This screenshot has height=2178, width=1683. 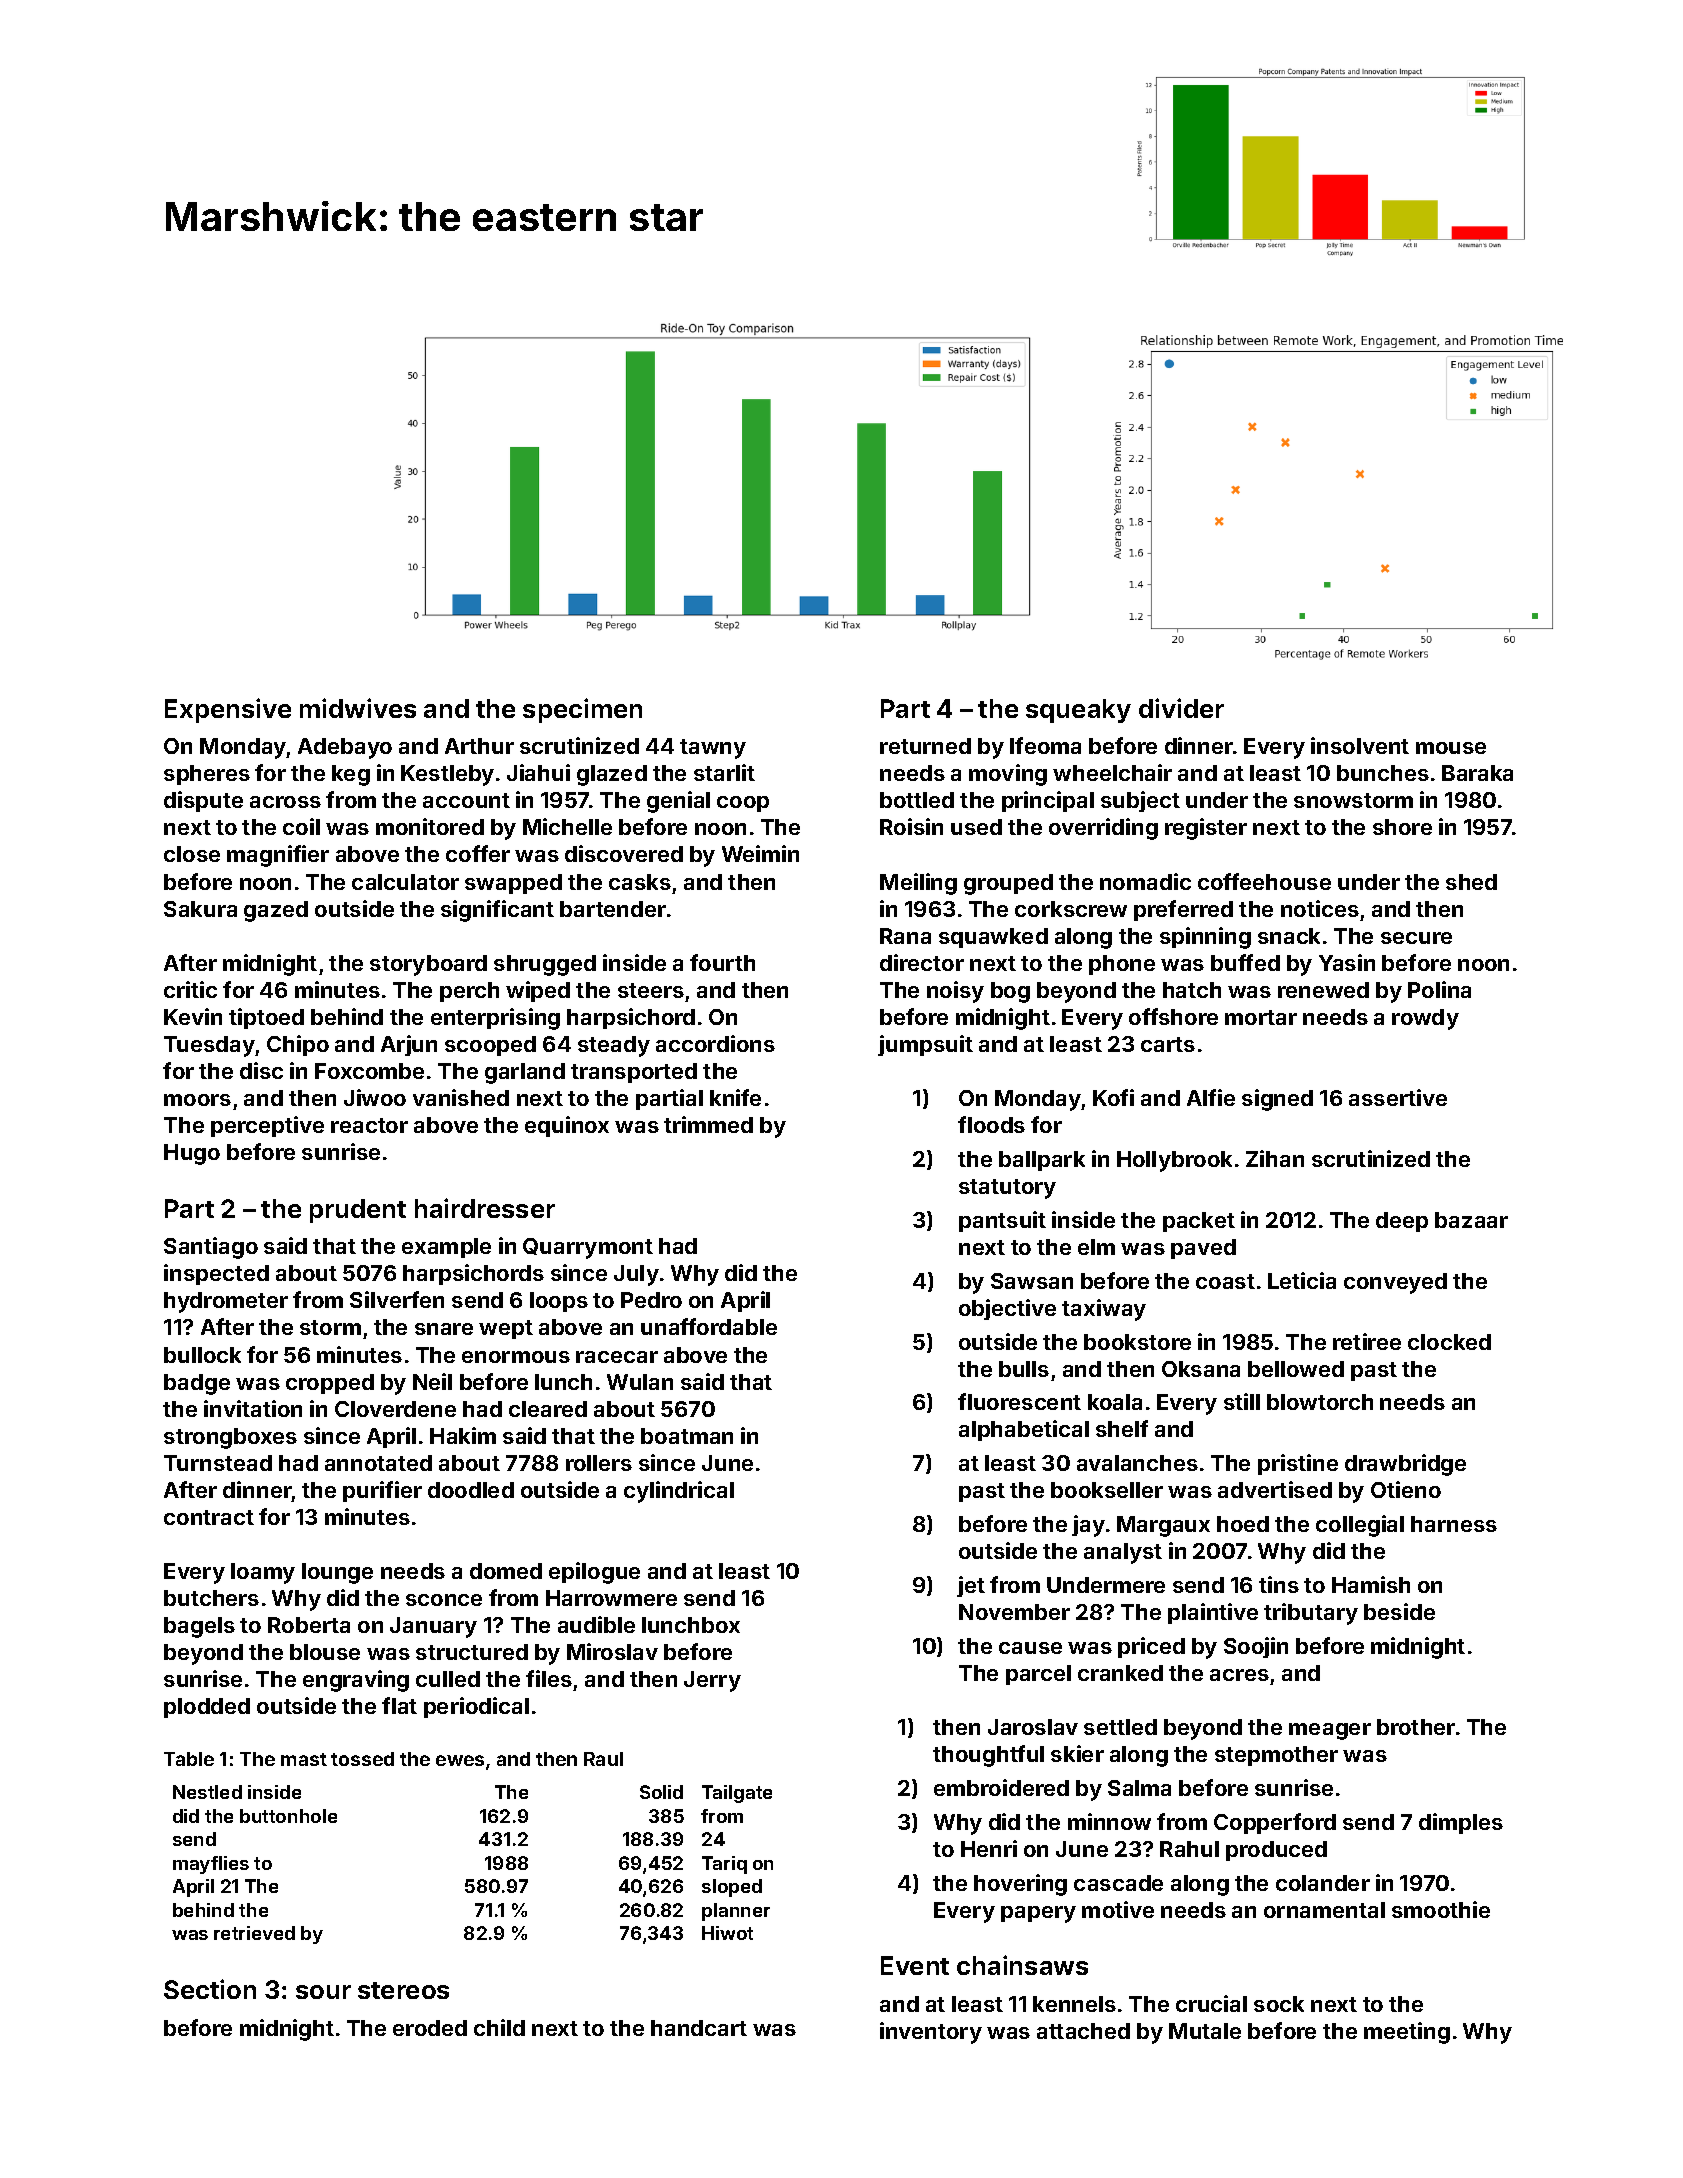 I want to click on drawbridge, so click(x=1405, y=1465).
